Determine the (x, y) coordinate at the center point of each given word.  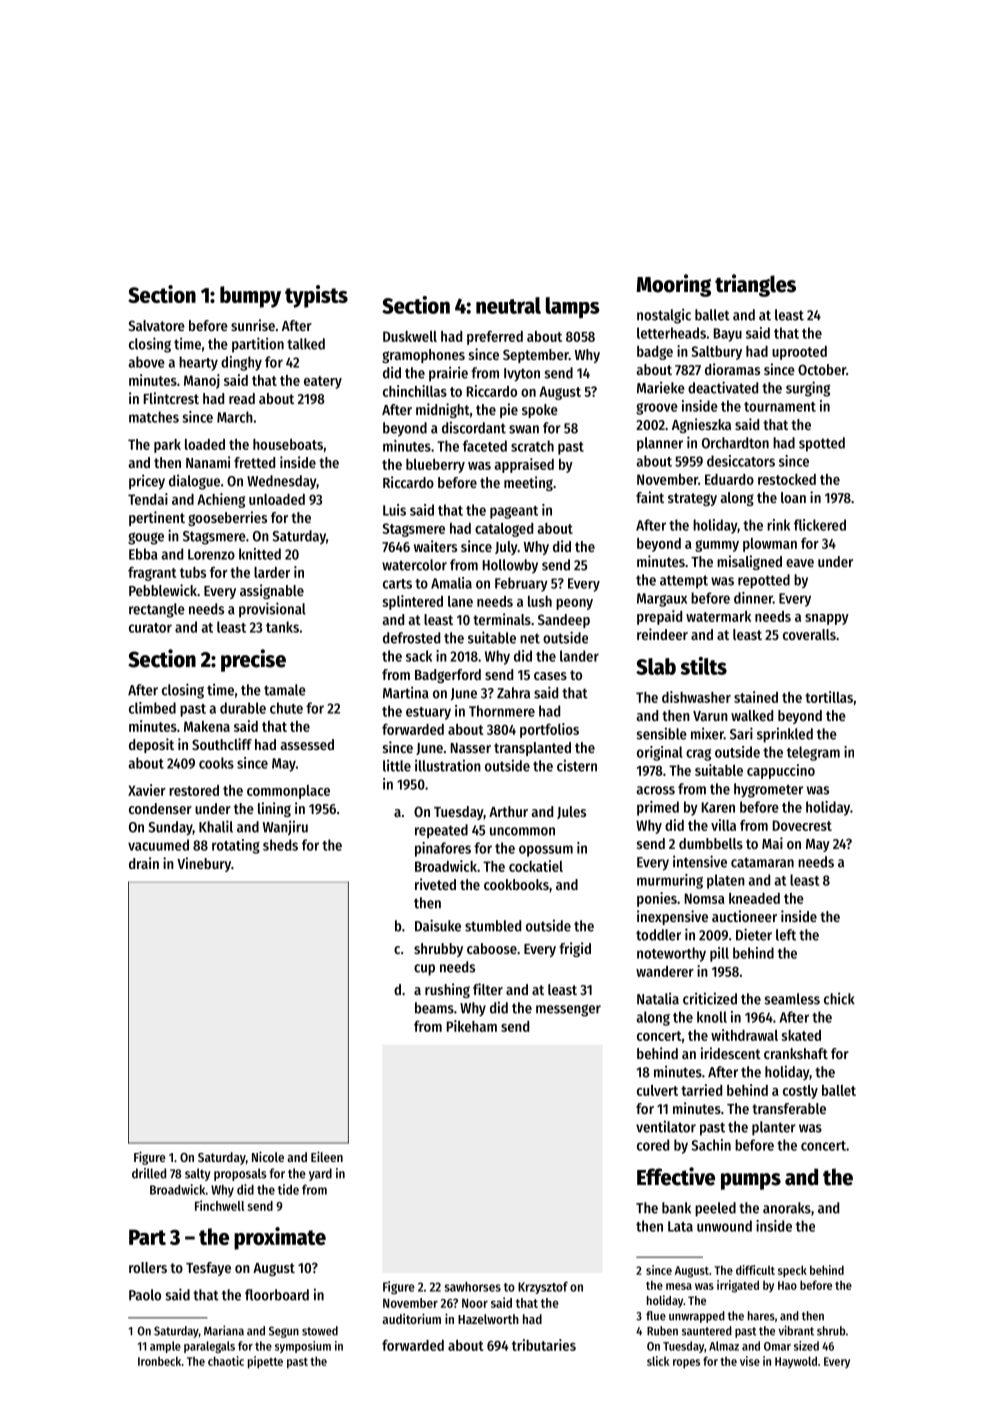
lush (540, 601)
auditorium (411, 1318)
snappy (827, 619)
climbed (152, 708)
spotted (822, 444)
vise (750, 1361)
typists (316, 296)
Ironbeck (159, 1361)
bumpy (250, 297)
